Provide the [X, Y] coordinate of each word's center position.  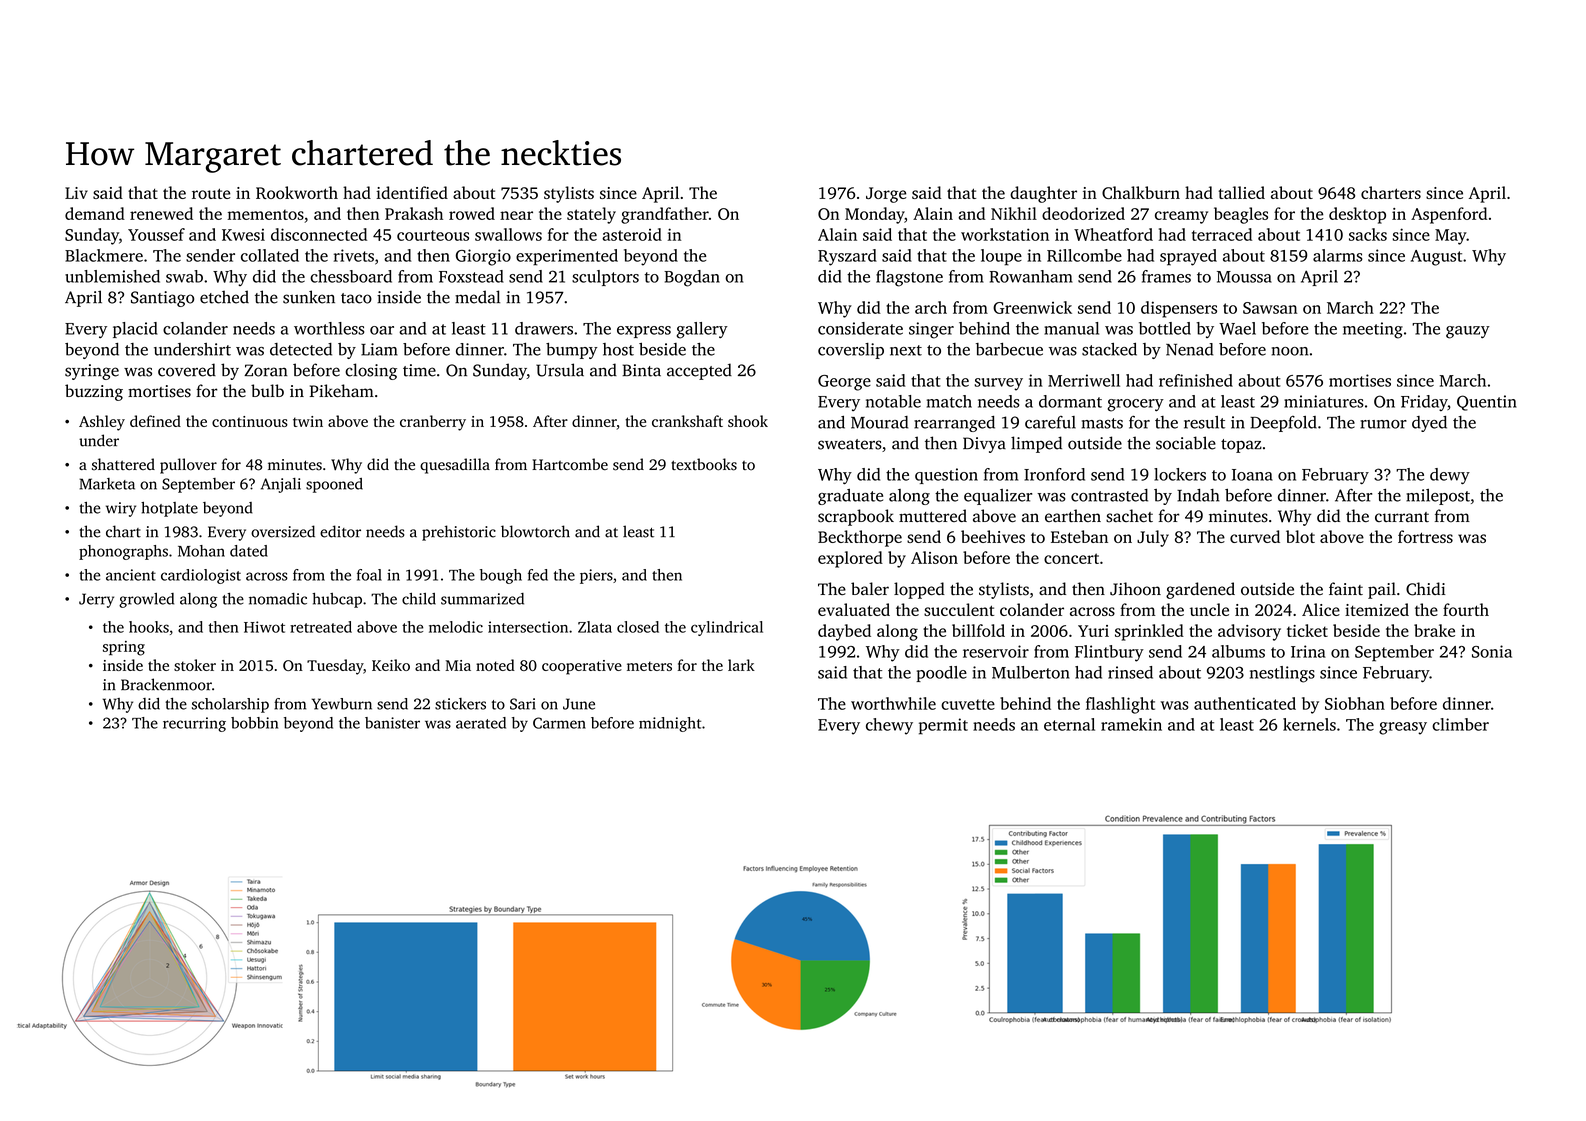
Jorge [886, 195]
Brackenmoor [166, 684]
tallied [1241, 192]
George [844, 383]
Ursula [560, 370]
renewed [161, 213]
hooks [149, 627]
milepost [1438, 497]
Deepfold [1283, 424]
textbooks [704, 464]
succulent [959, 609]
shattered [123, 464]
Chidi [1426, 589]
